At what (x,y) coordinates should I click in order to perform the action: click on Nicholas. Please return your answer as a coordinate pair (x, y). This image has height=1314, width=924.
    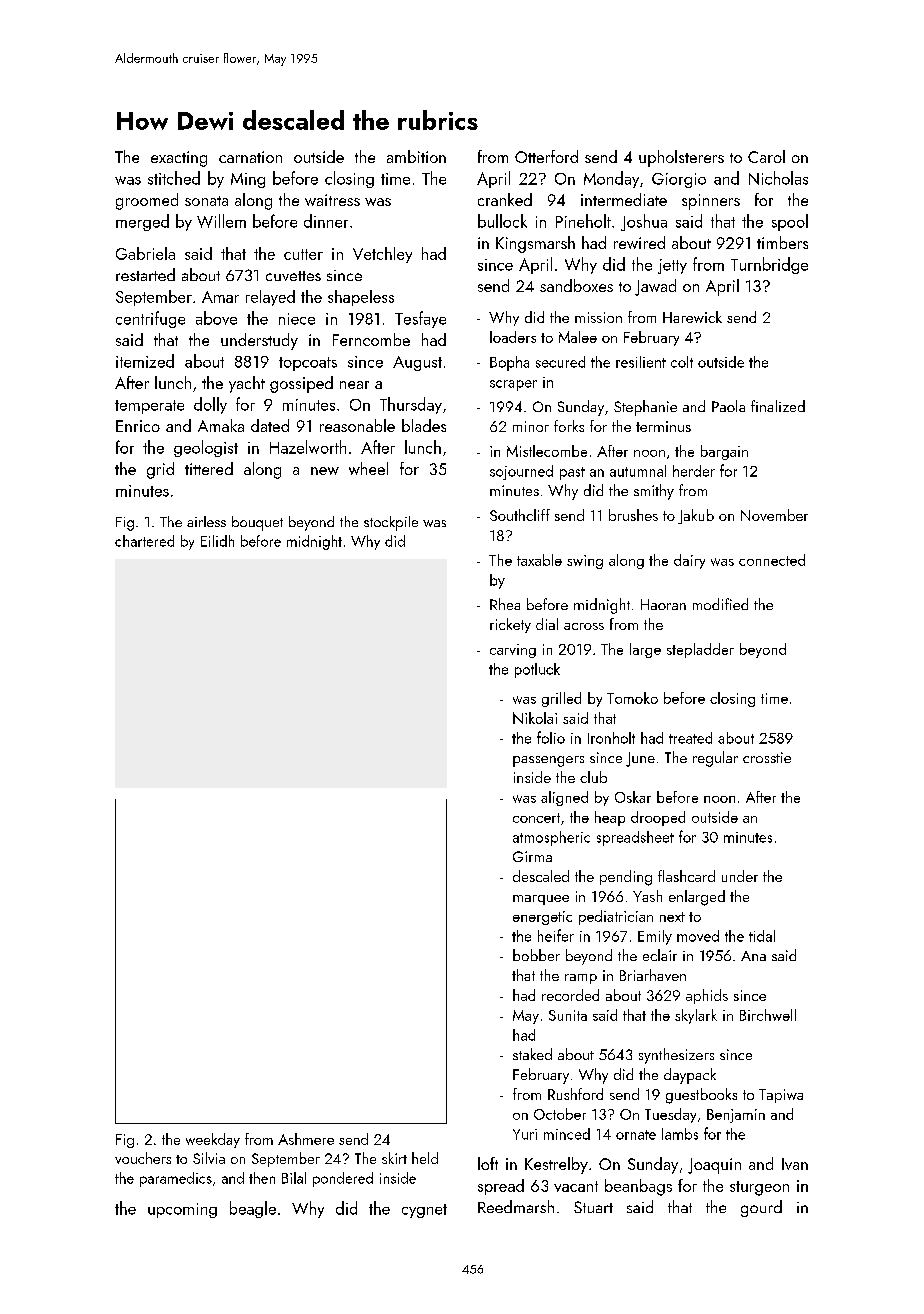
    Looking at the image, I should click on (778, 178).
